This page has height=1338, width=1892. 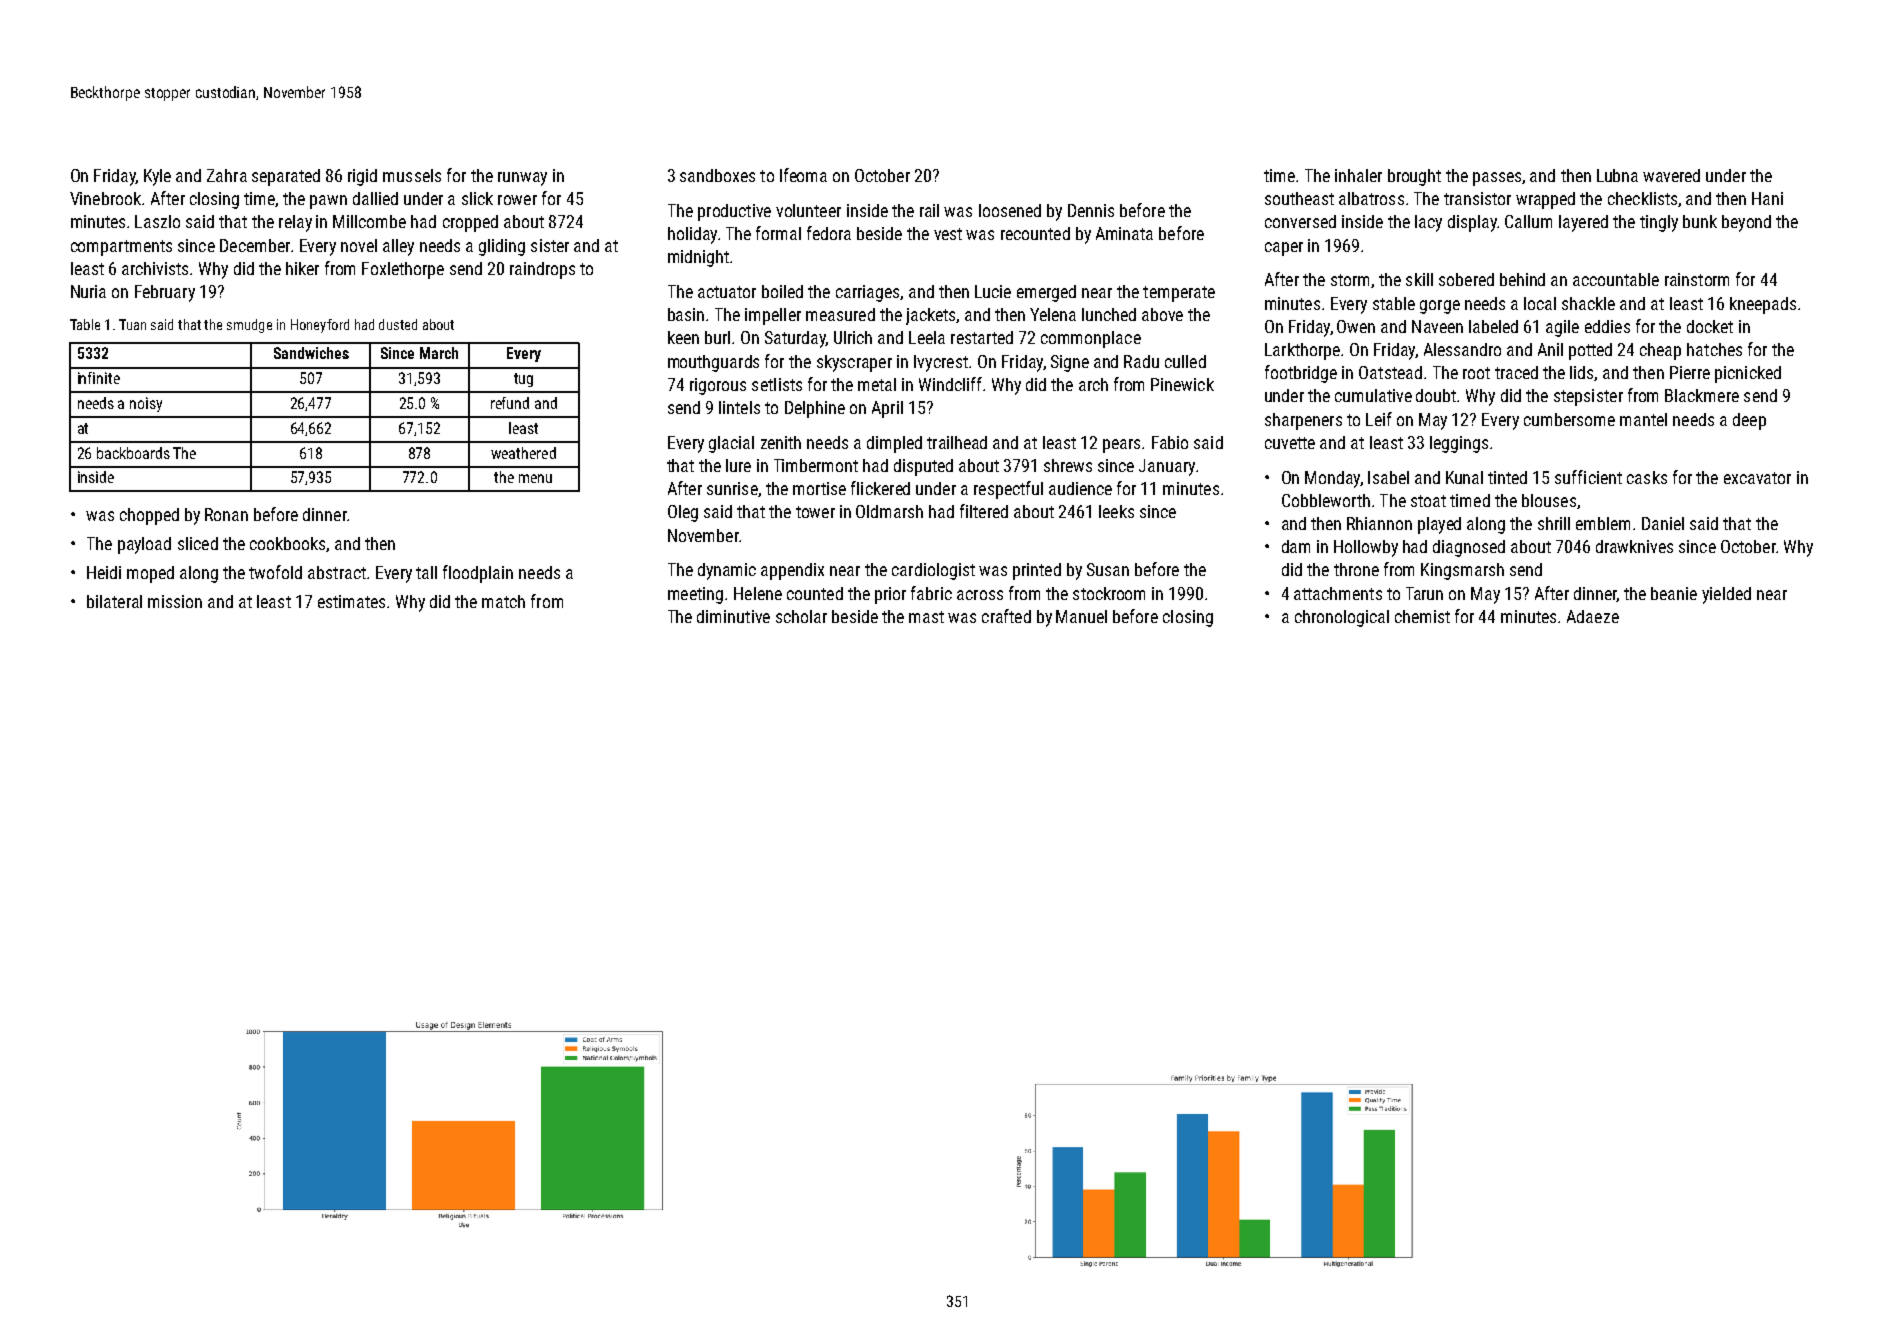 What do you see at coordinates (941, 363) in the page?
I see `Ivycrest` at bounding box center [941, 363].
